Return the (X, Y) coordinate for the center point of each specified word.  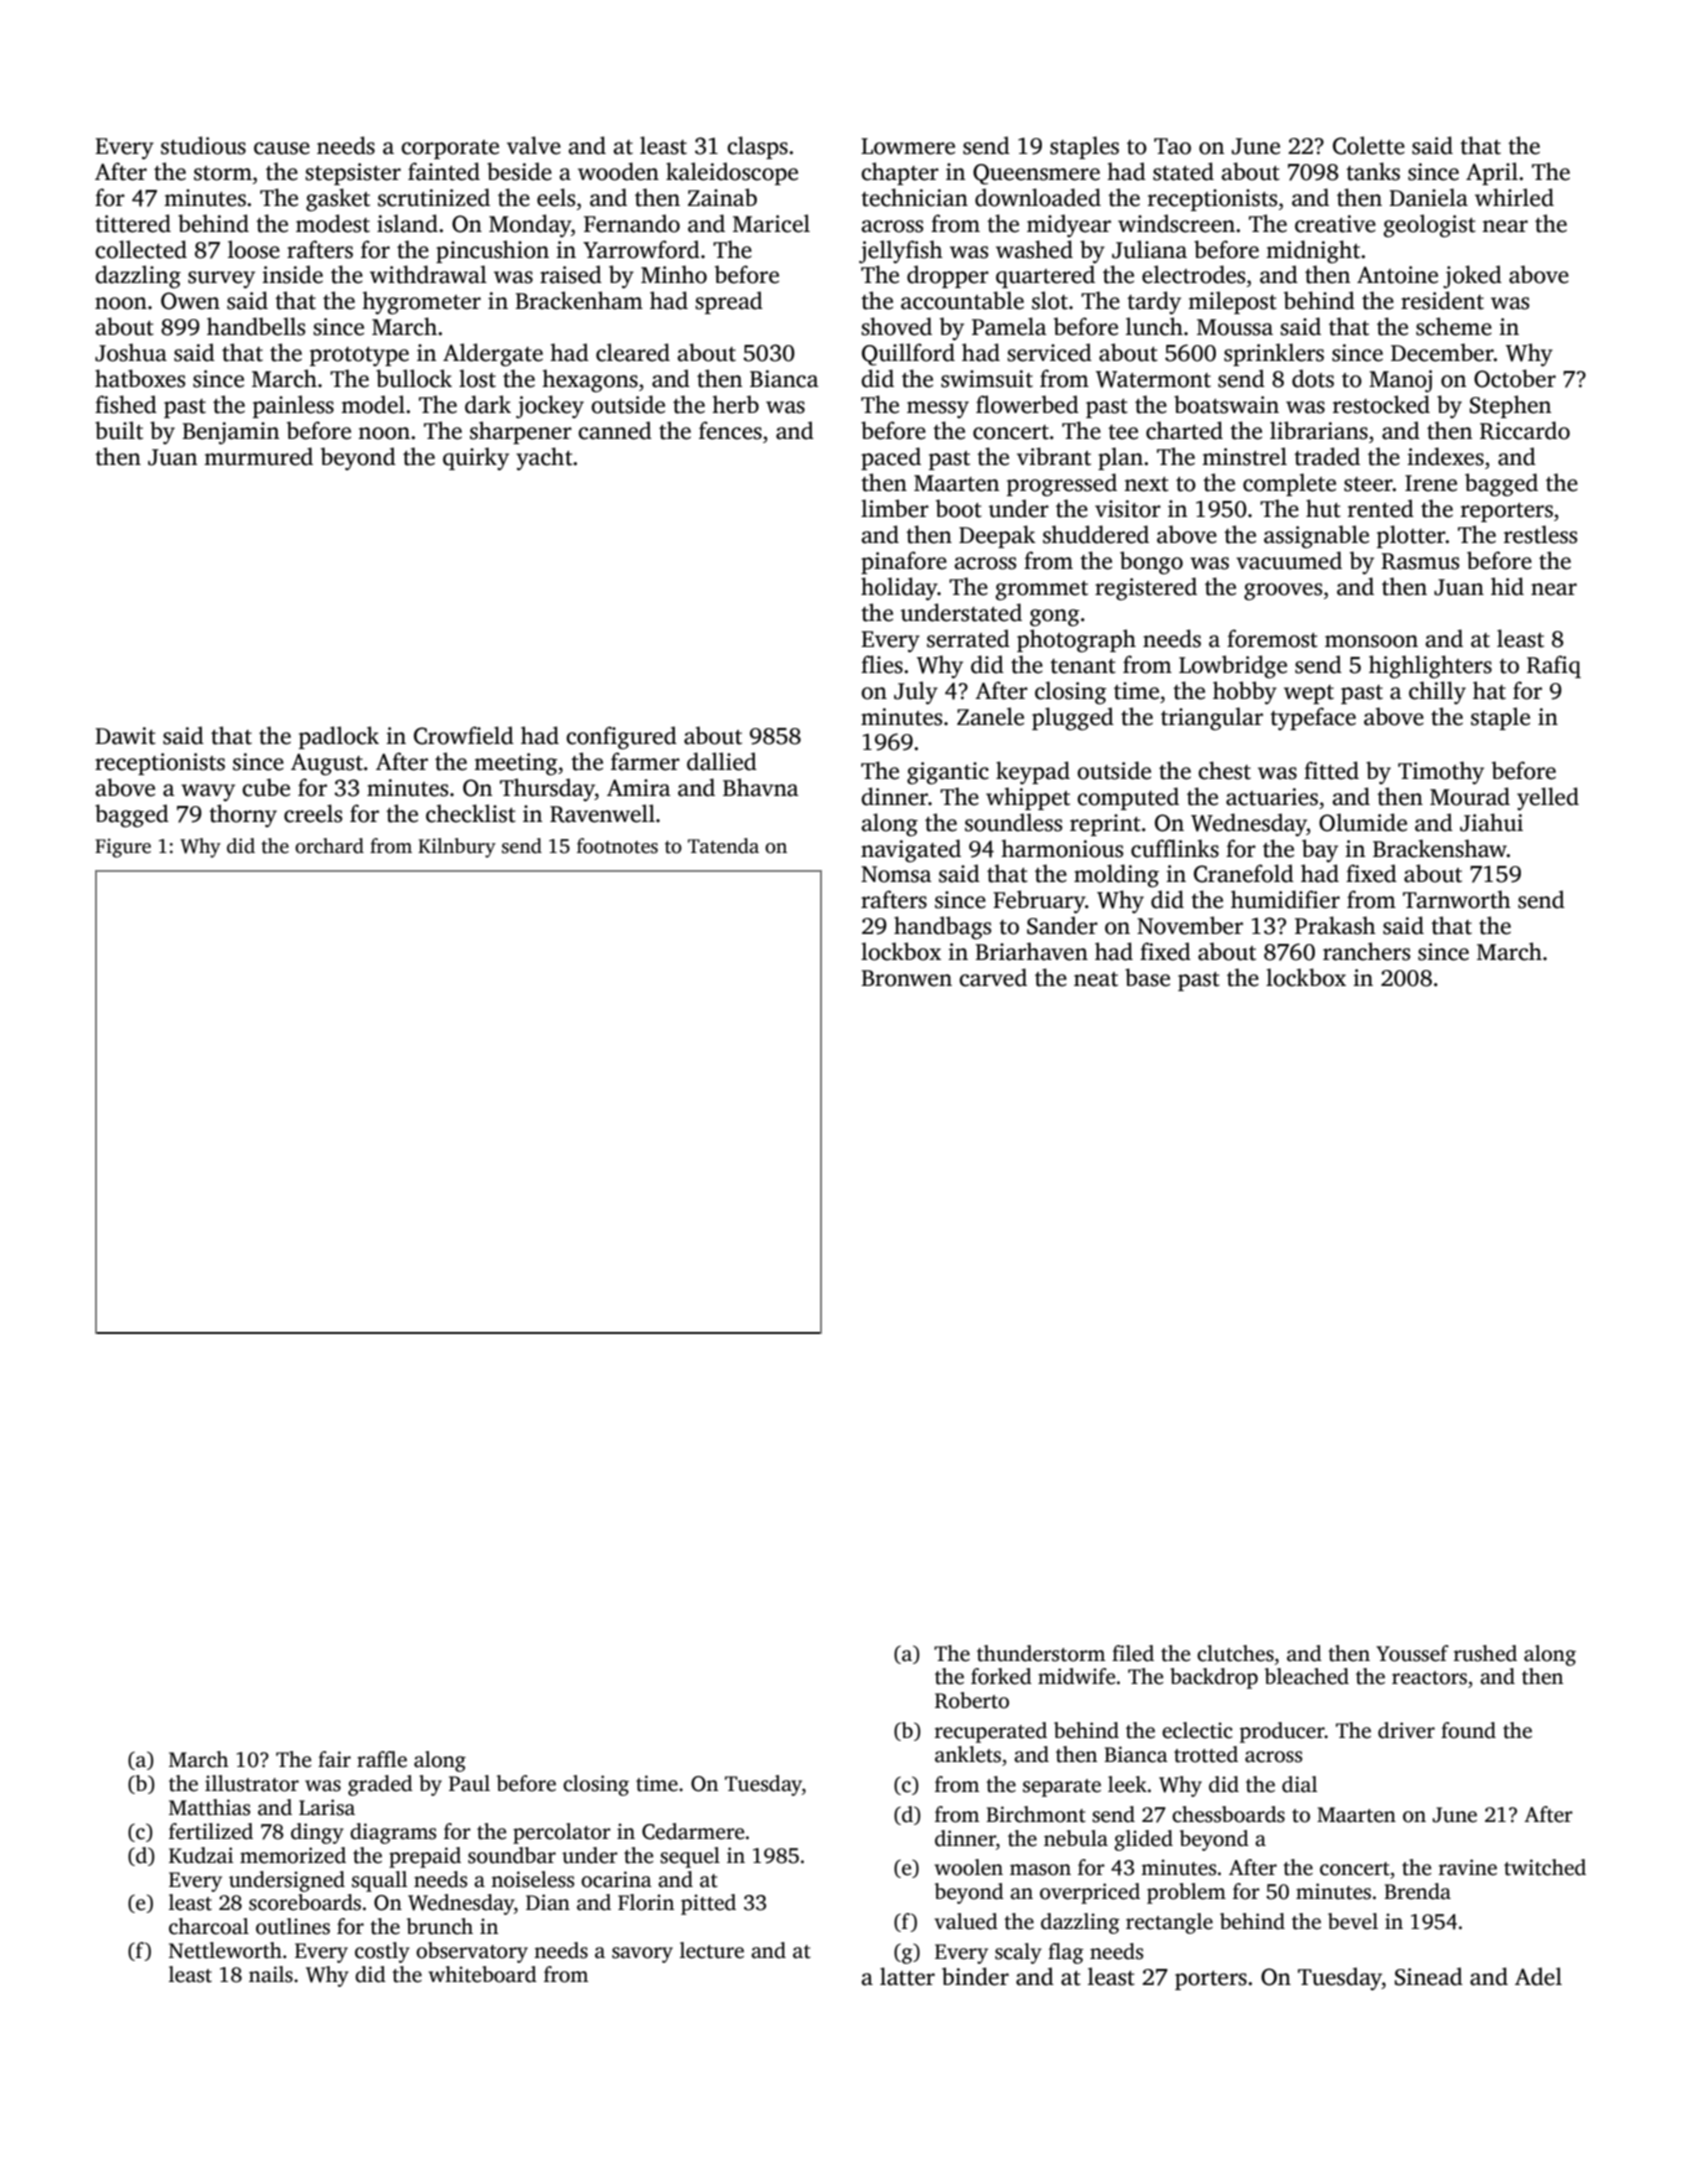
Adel (1538, 1976)
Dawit (125, 736)
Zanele (990, 716)
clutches (1235, 1653)
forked (1001, 1676)
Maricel (771, 223)
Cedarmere (693, 1831)
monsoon (1371, 641)
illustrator (252, 1783)
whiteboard (482, 1974)
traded (1327, 456)
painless (293, 406)
